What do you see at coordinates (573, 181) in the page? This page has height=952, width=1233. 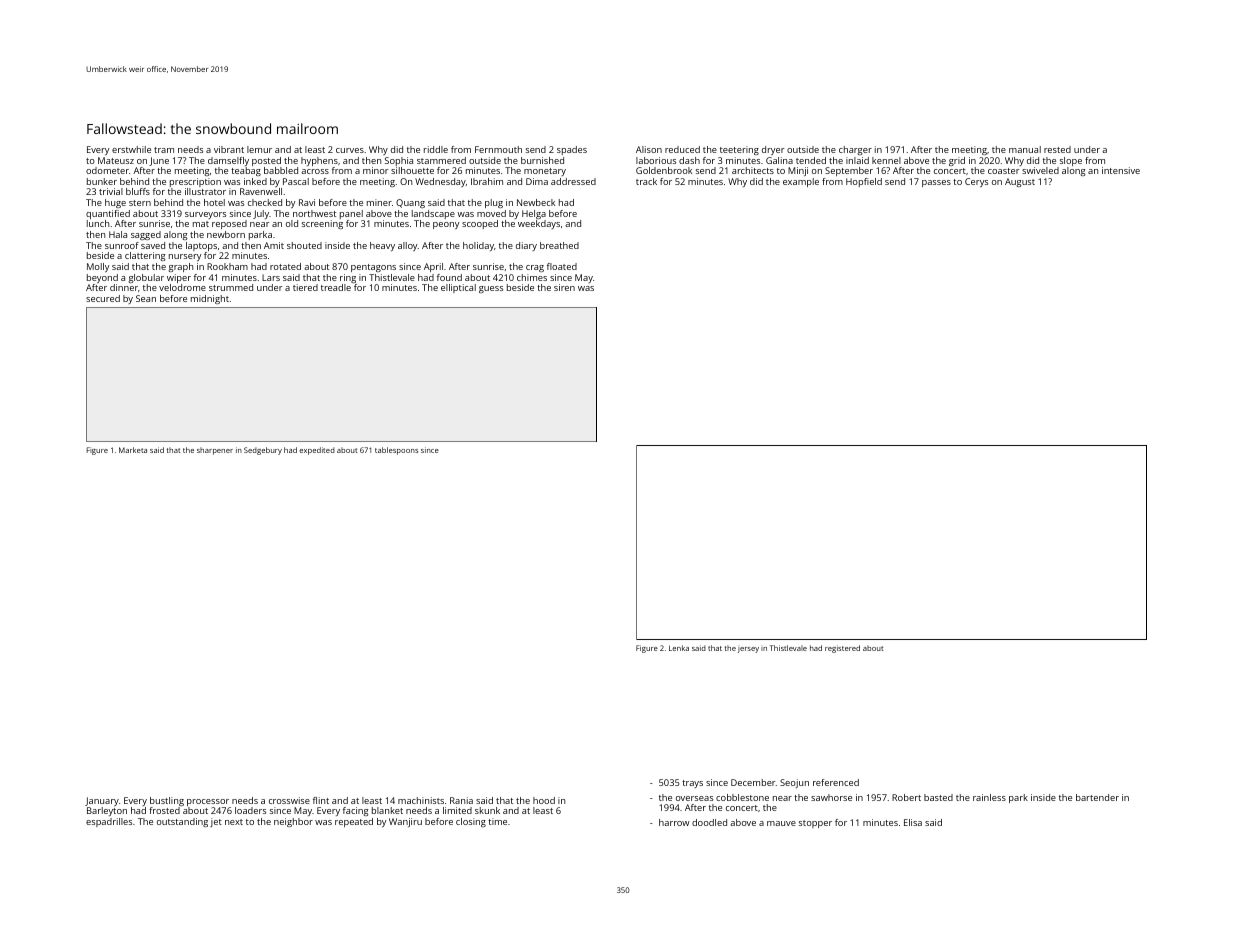 I see `addressed` at bounding box center [573, 181].
